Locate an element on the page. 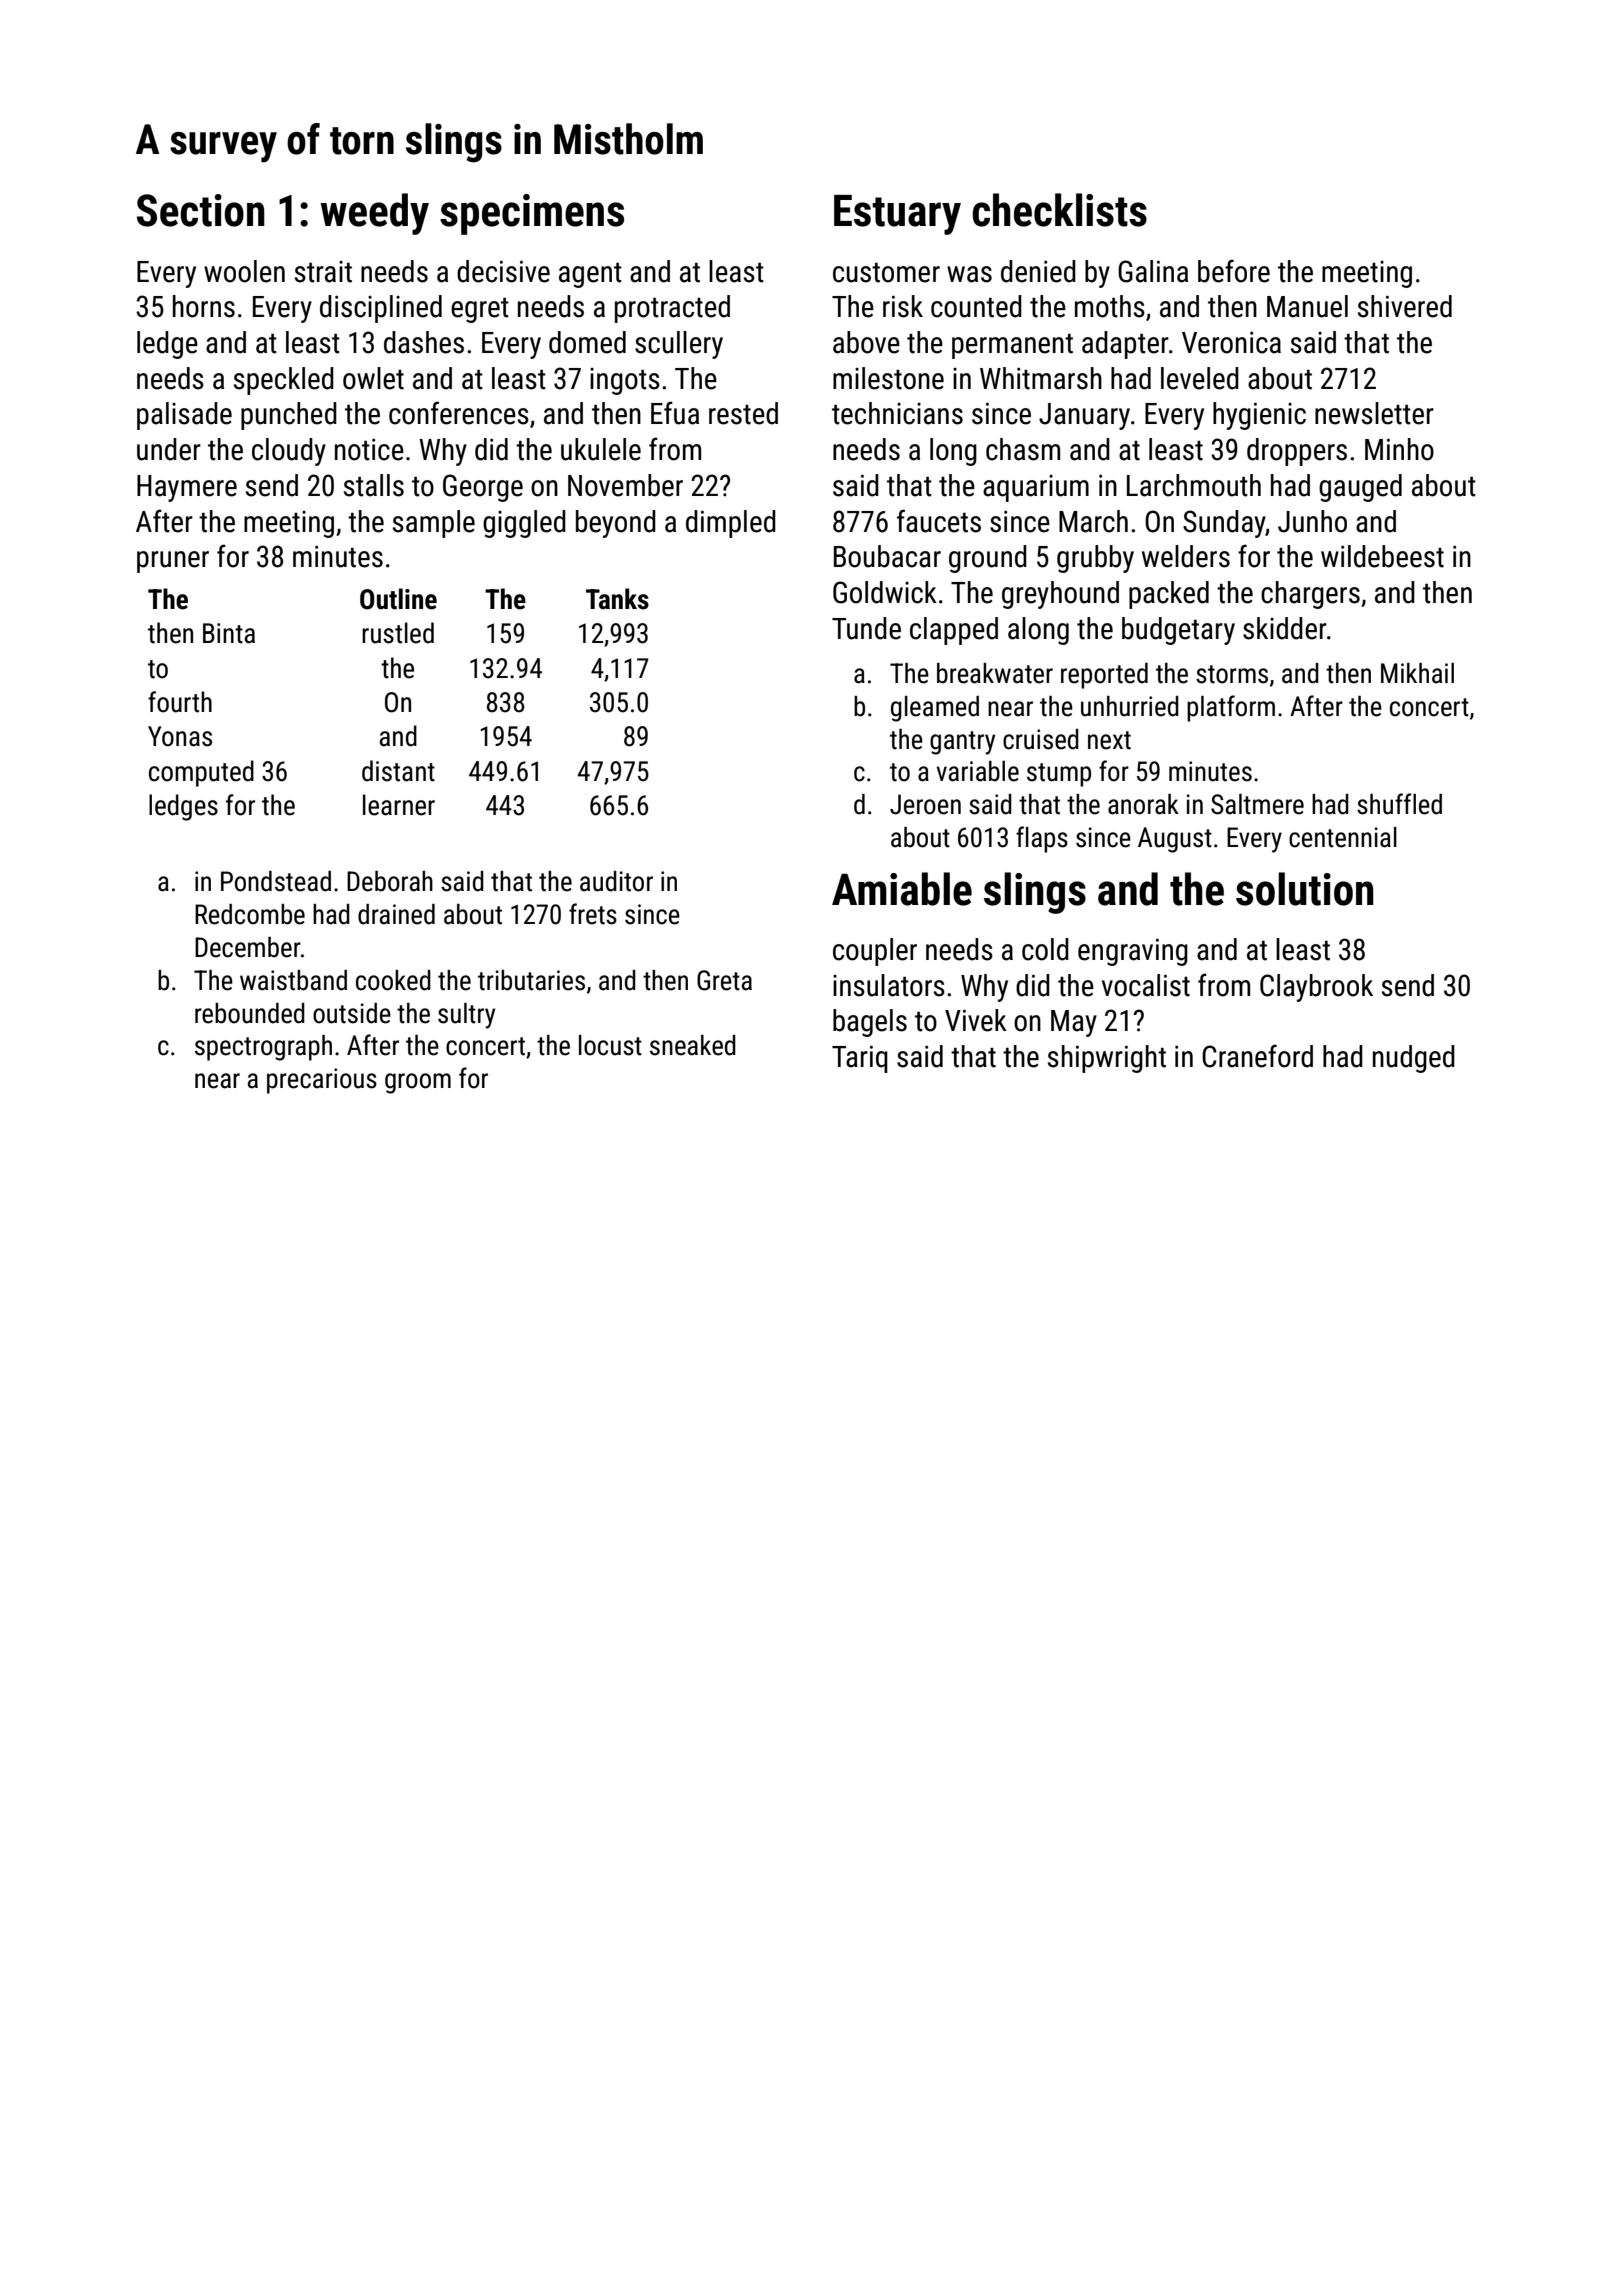 Image resolution: width=1620 pixels, height=2292 pixels. rebounded is located at coordinates (250, 1013).
